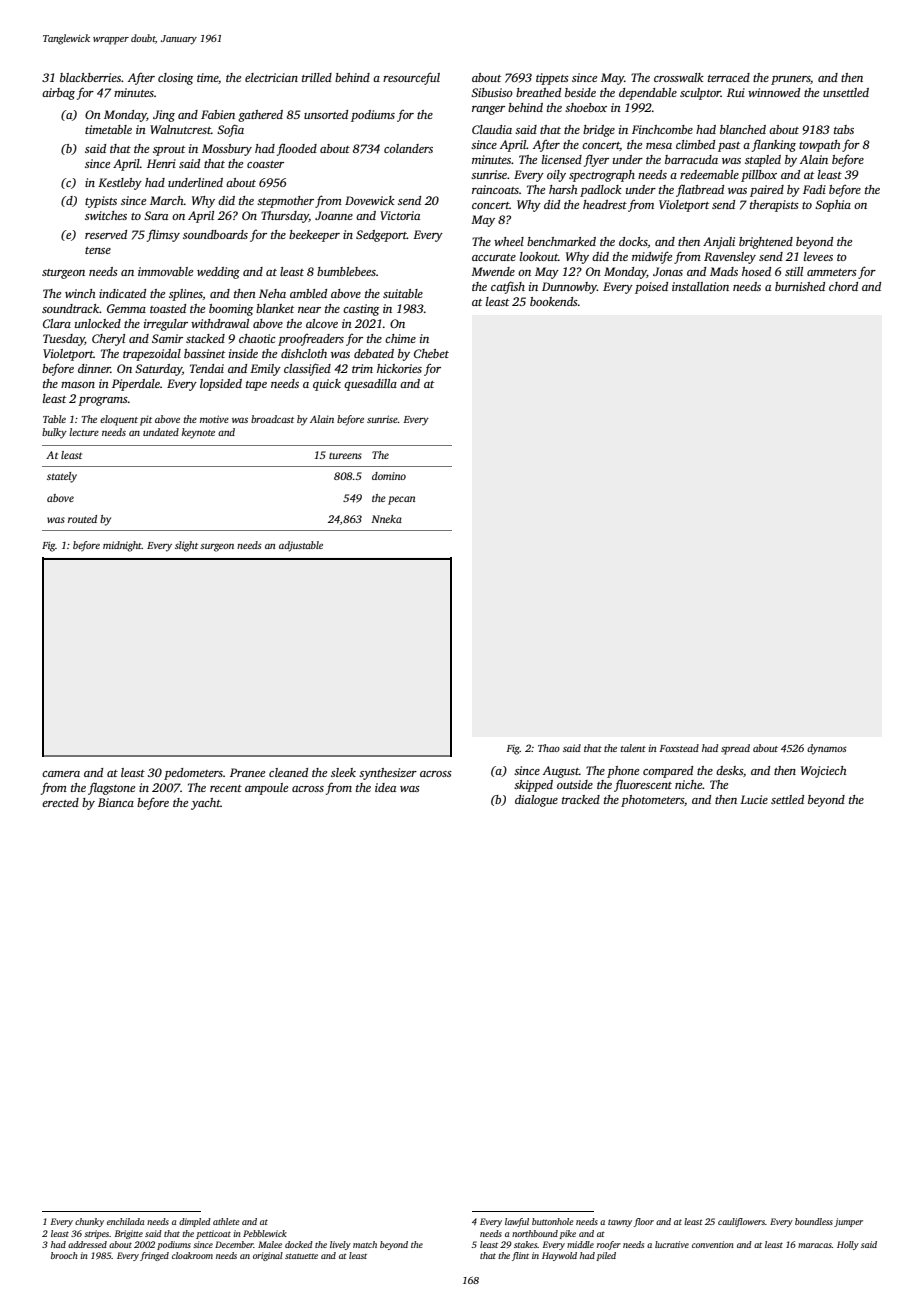 This screenshot has height=1308, width=924. Describe the element at coordinates (535, 1233) in the screenshot. I see `northbound` at that location.
